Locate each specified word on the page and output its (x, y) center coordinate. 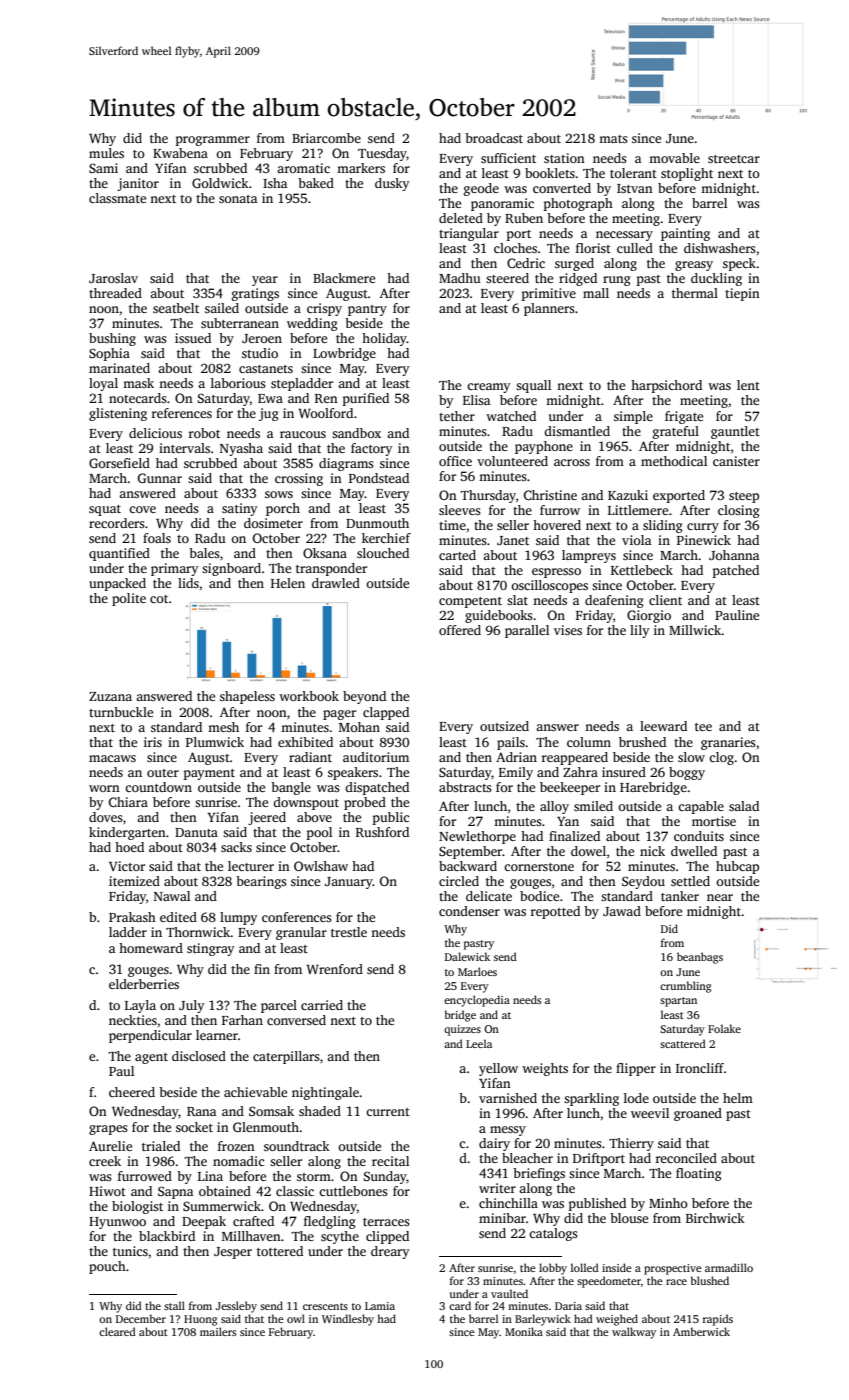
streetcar (734, 159)
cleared (117, 1331)
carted (457, 555)
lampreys (589, 556)
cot (159, 599)
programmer (213, 141)
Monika (524, 1331)
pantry (367, 310)
